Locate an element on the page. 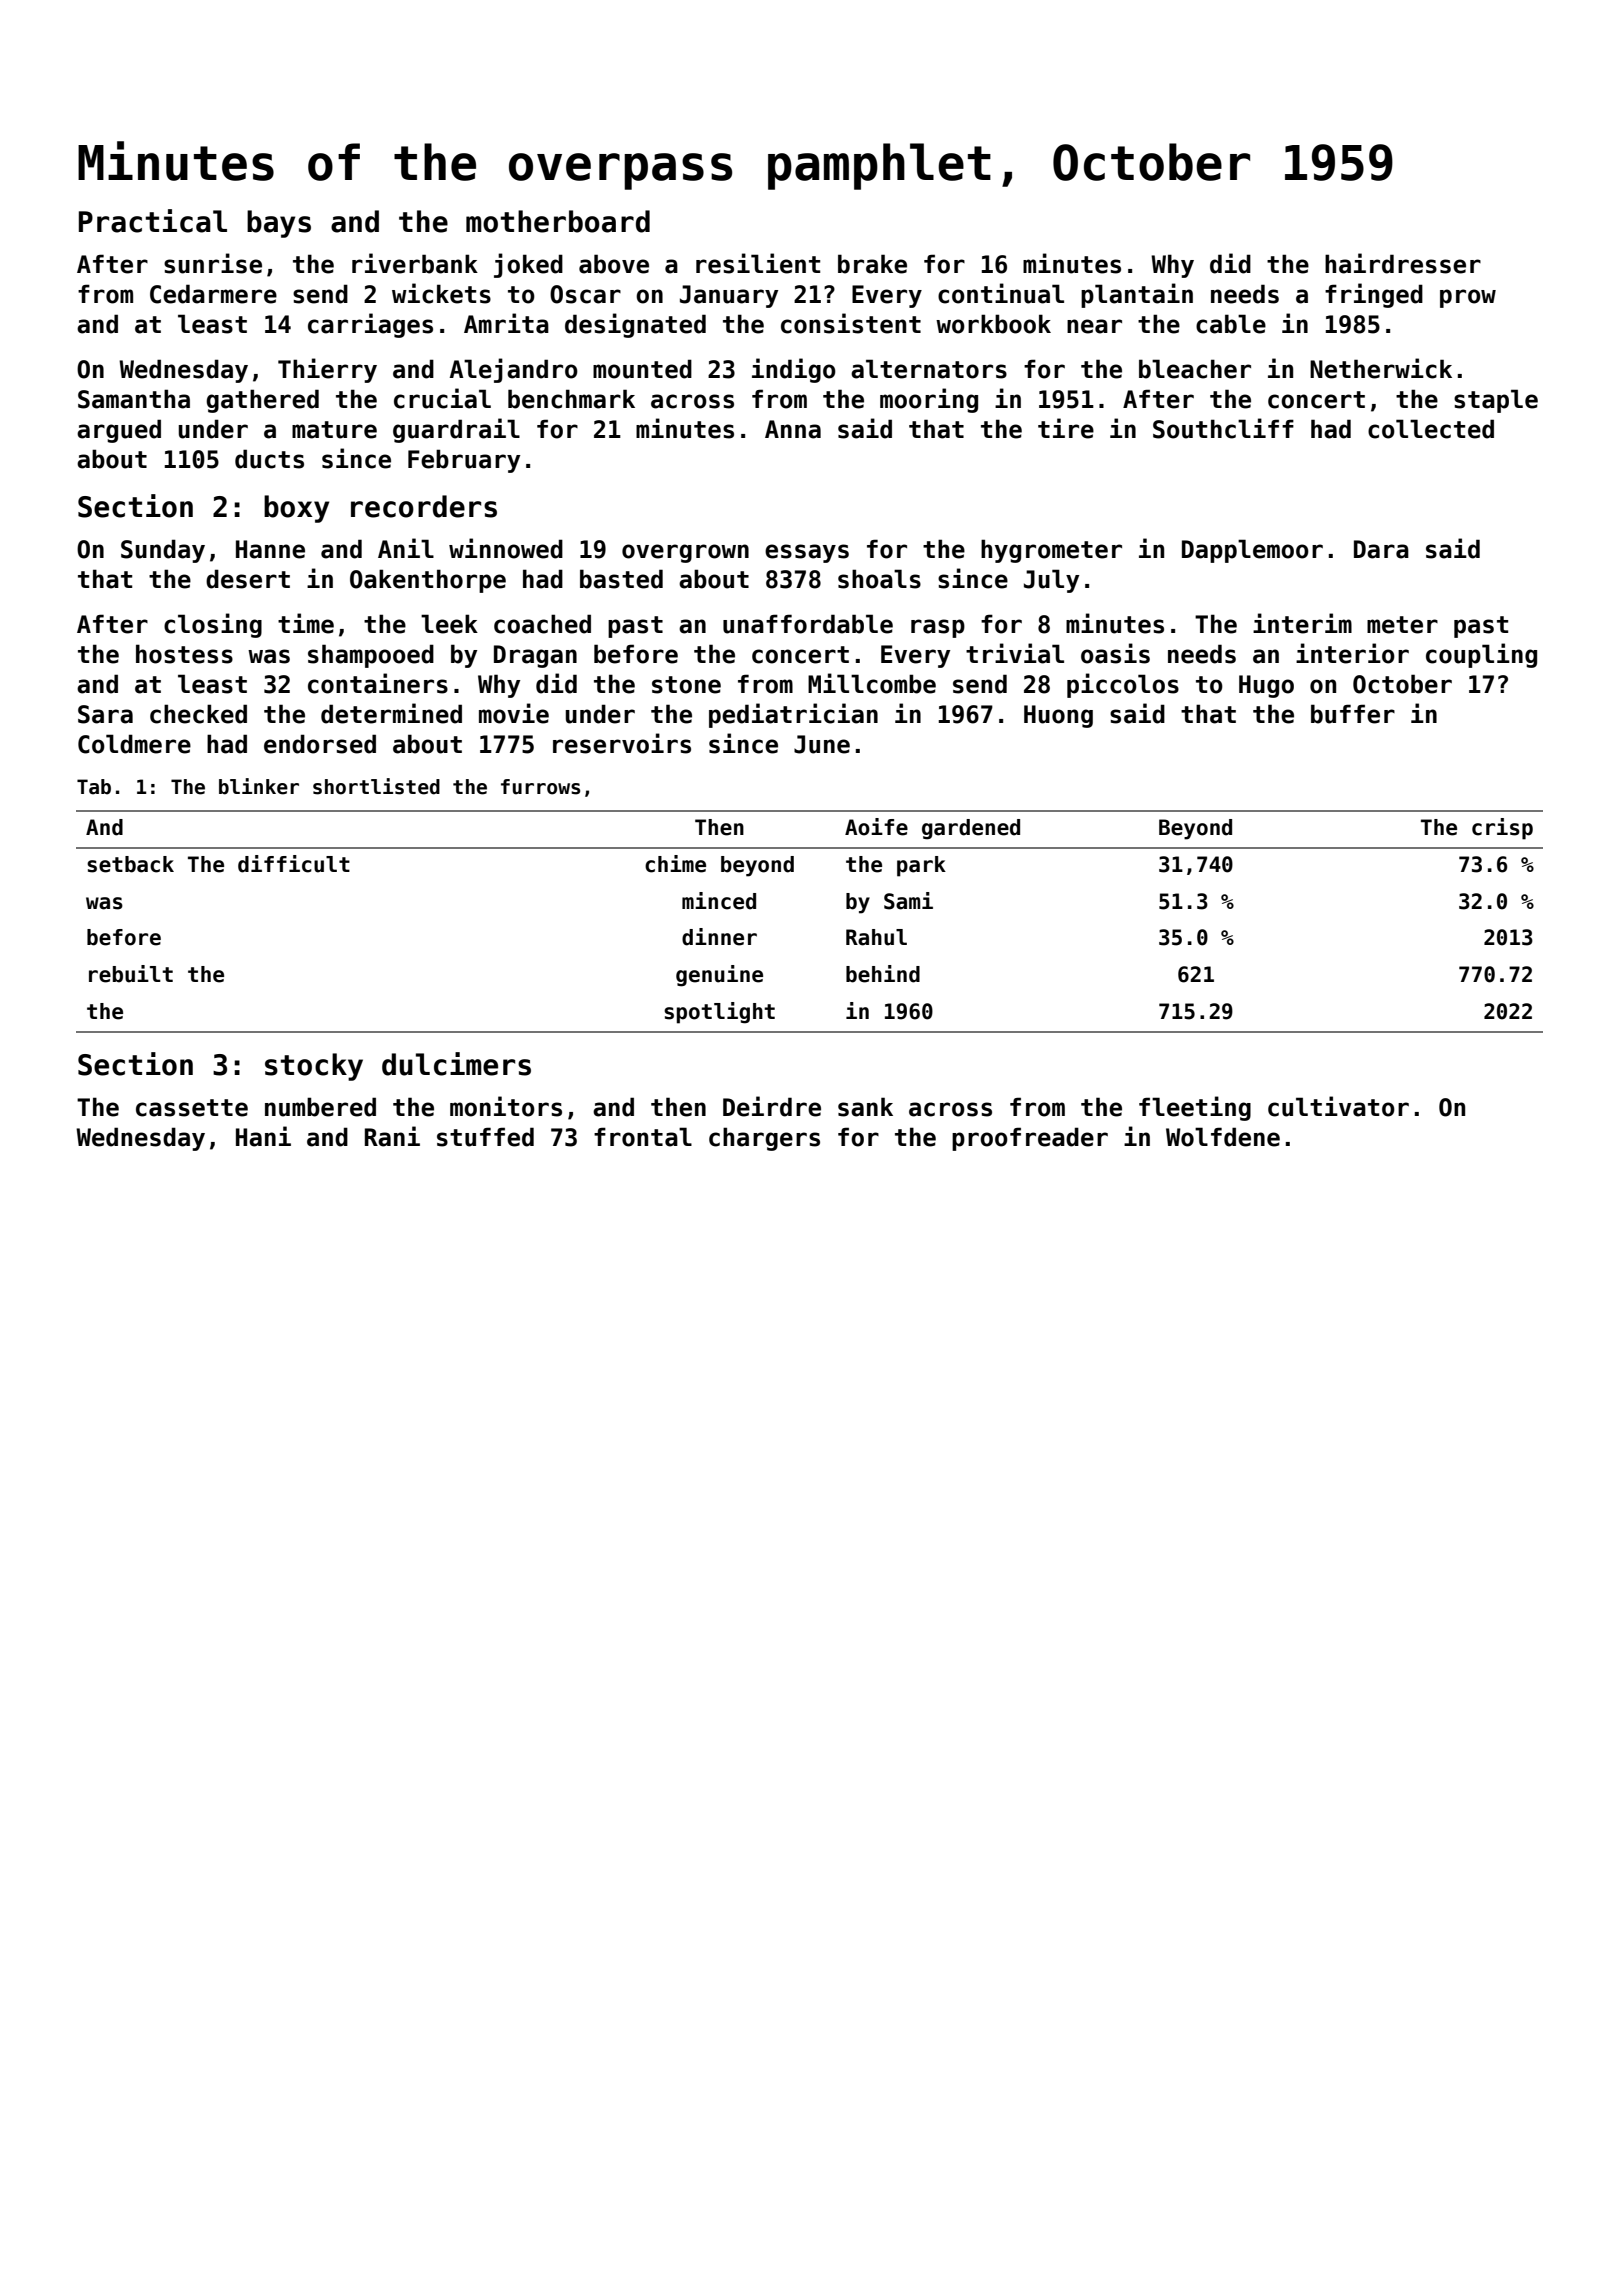 The height and width of the image is (2292, 1620). Aoife is located at coordinates (876, 827).
